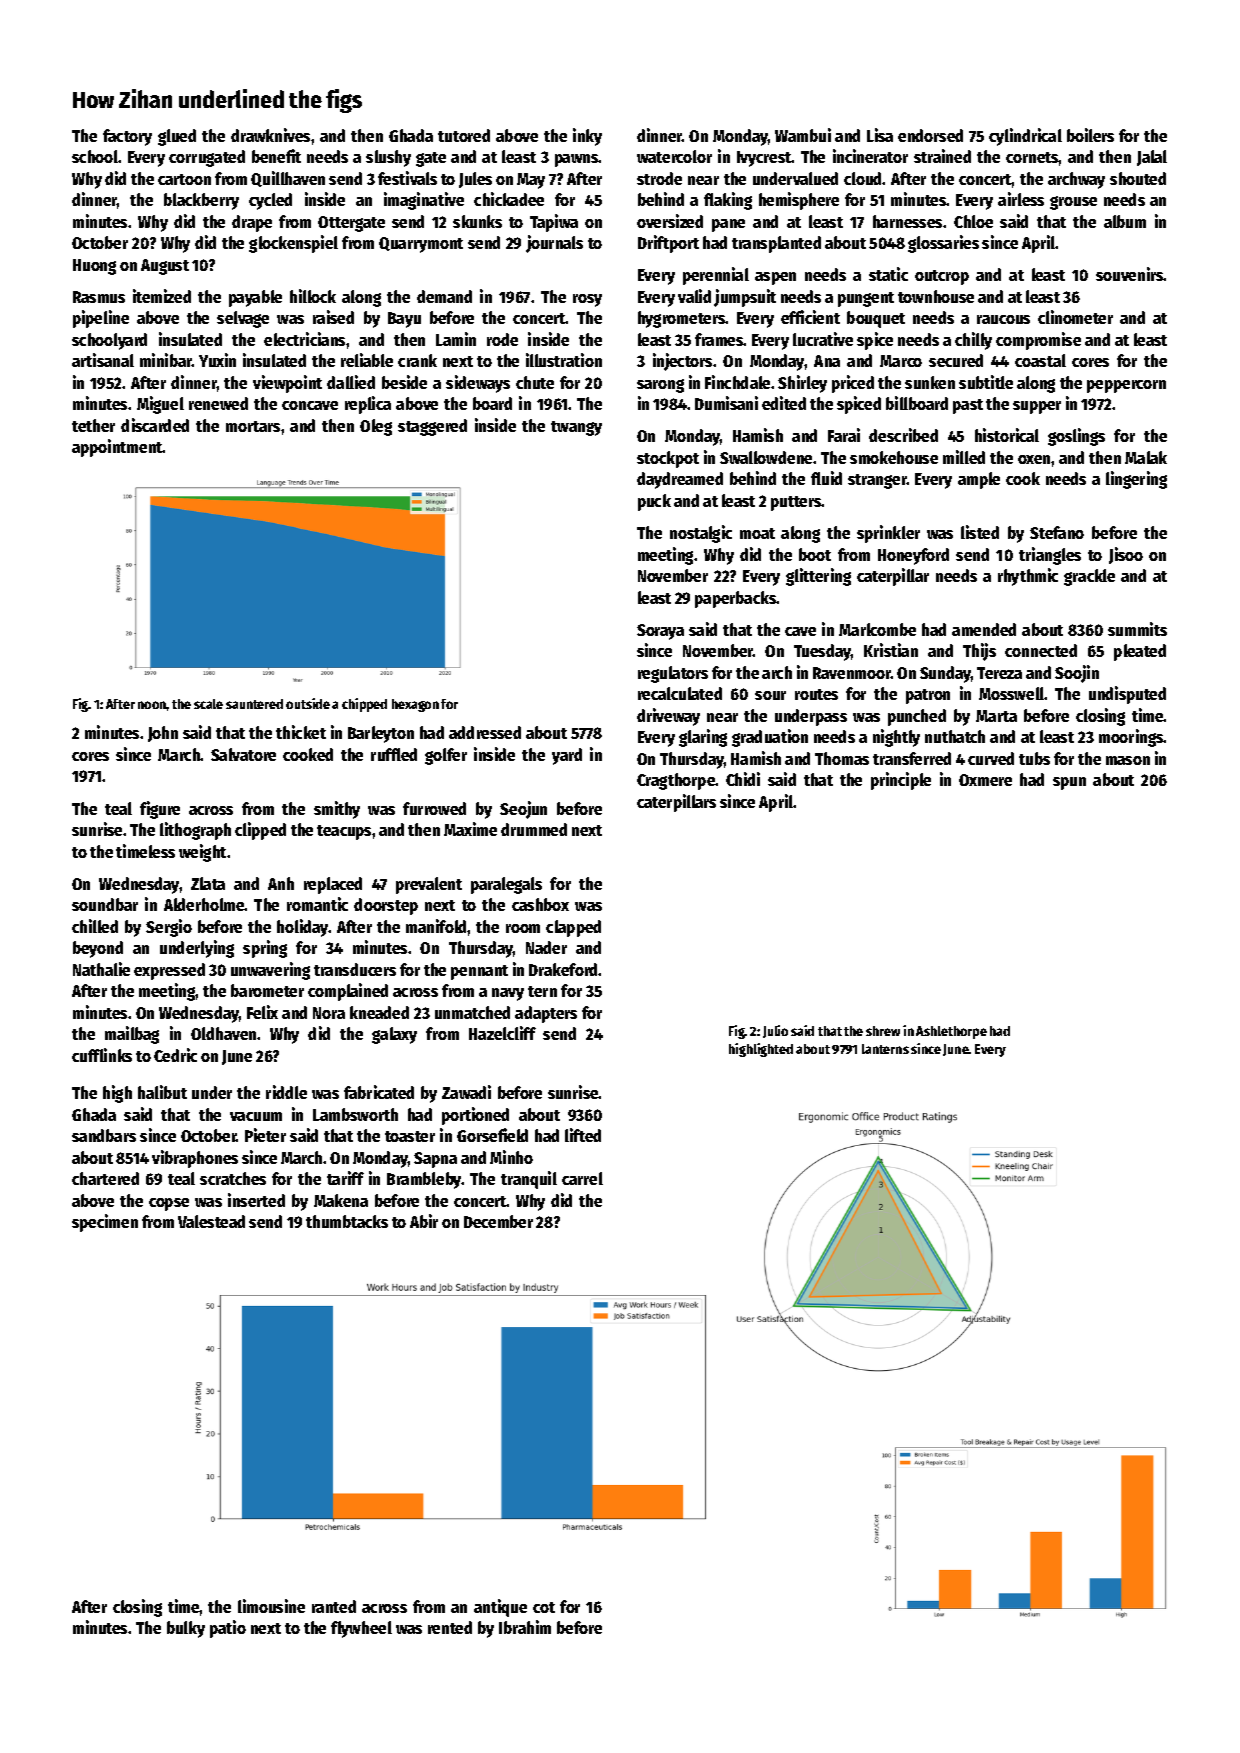  Describe the element at coordinates (676, 781) in the screenshot. I see `Cragthorpe` at that location.
